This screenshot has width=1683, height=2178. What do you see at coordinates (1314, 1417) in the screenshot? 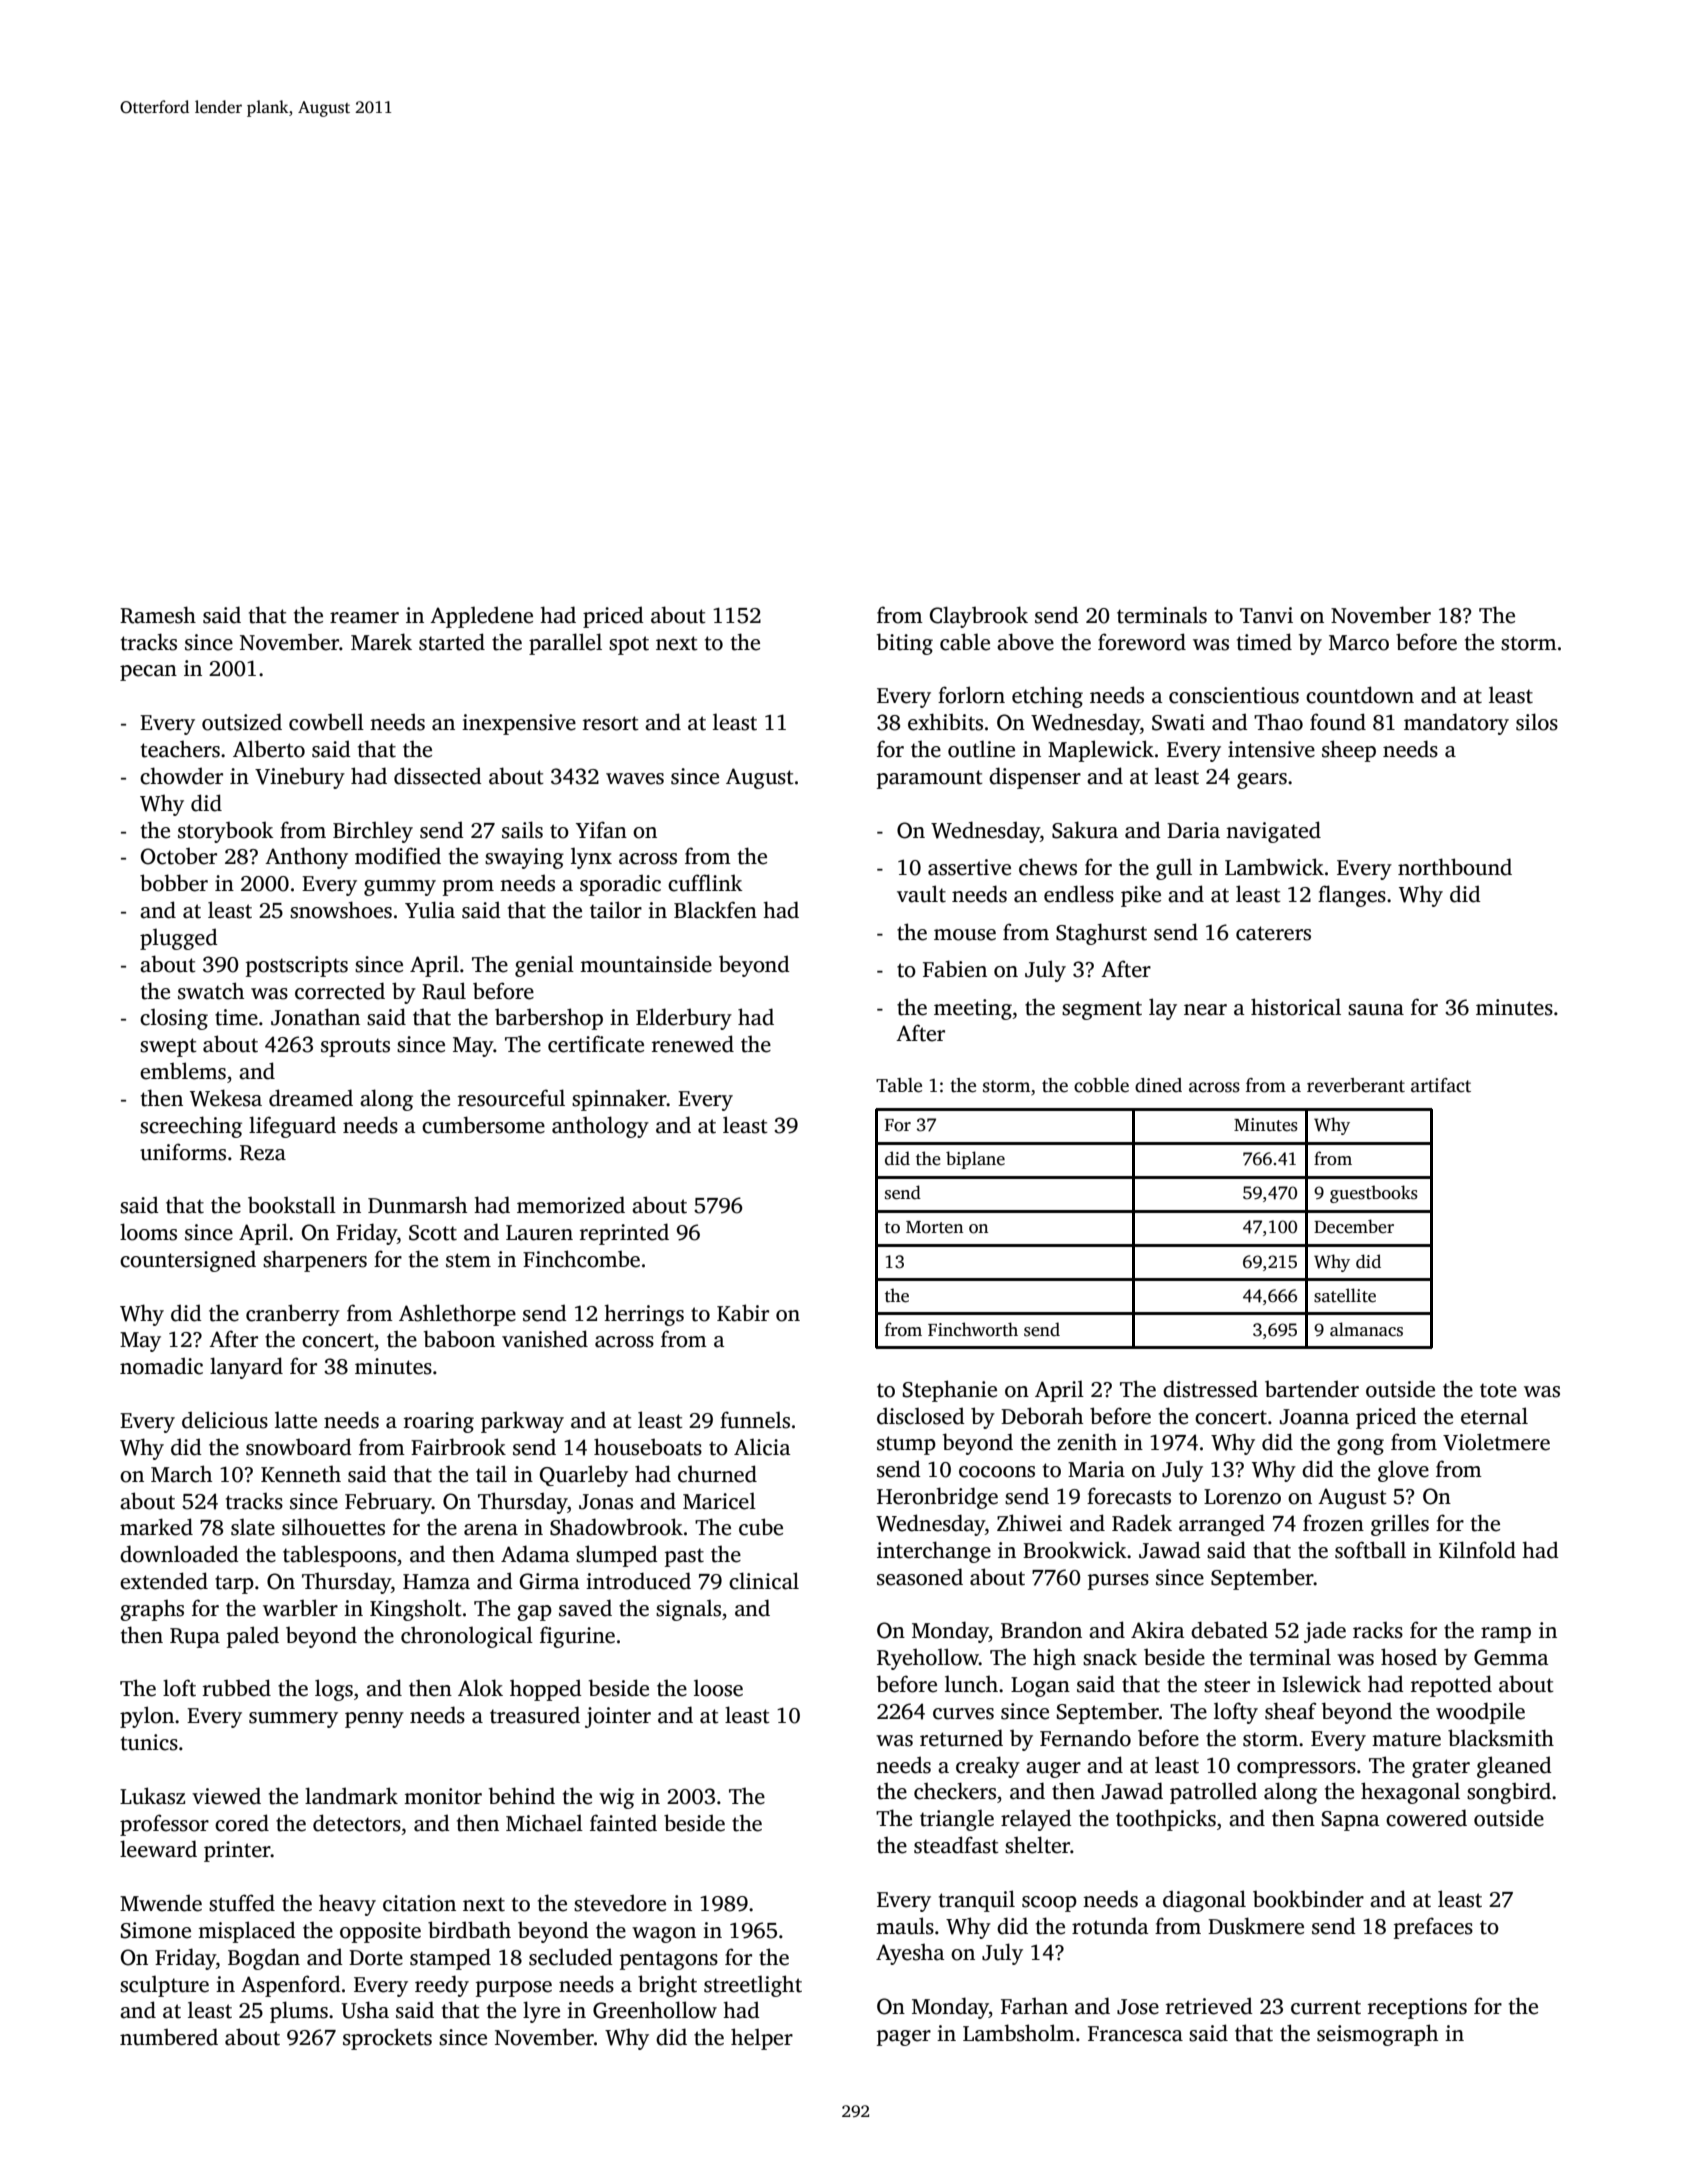
I see `Joanna` at bounding box center [1314, 1417].
